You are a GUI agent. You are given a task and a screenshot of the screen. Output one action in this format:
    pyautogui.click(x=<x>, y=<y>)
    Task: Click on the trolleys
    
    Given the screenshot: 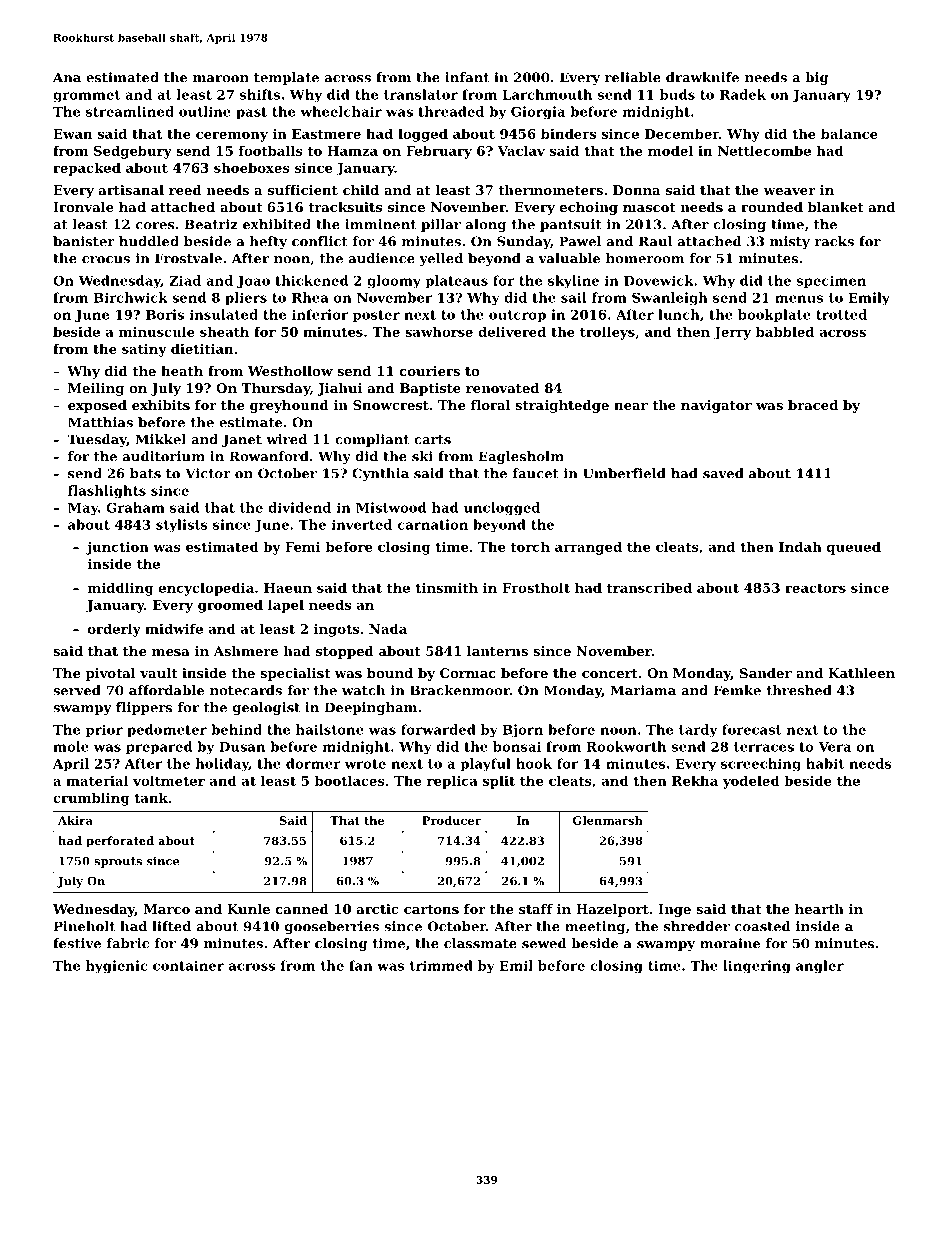 What is the action you would take?
    pyautogui.click(x=607, y=333)
